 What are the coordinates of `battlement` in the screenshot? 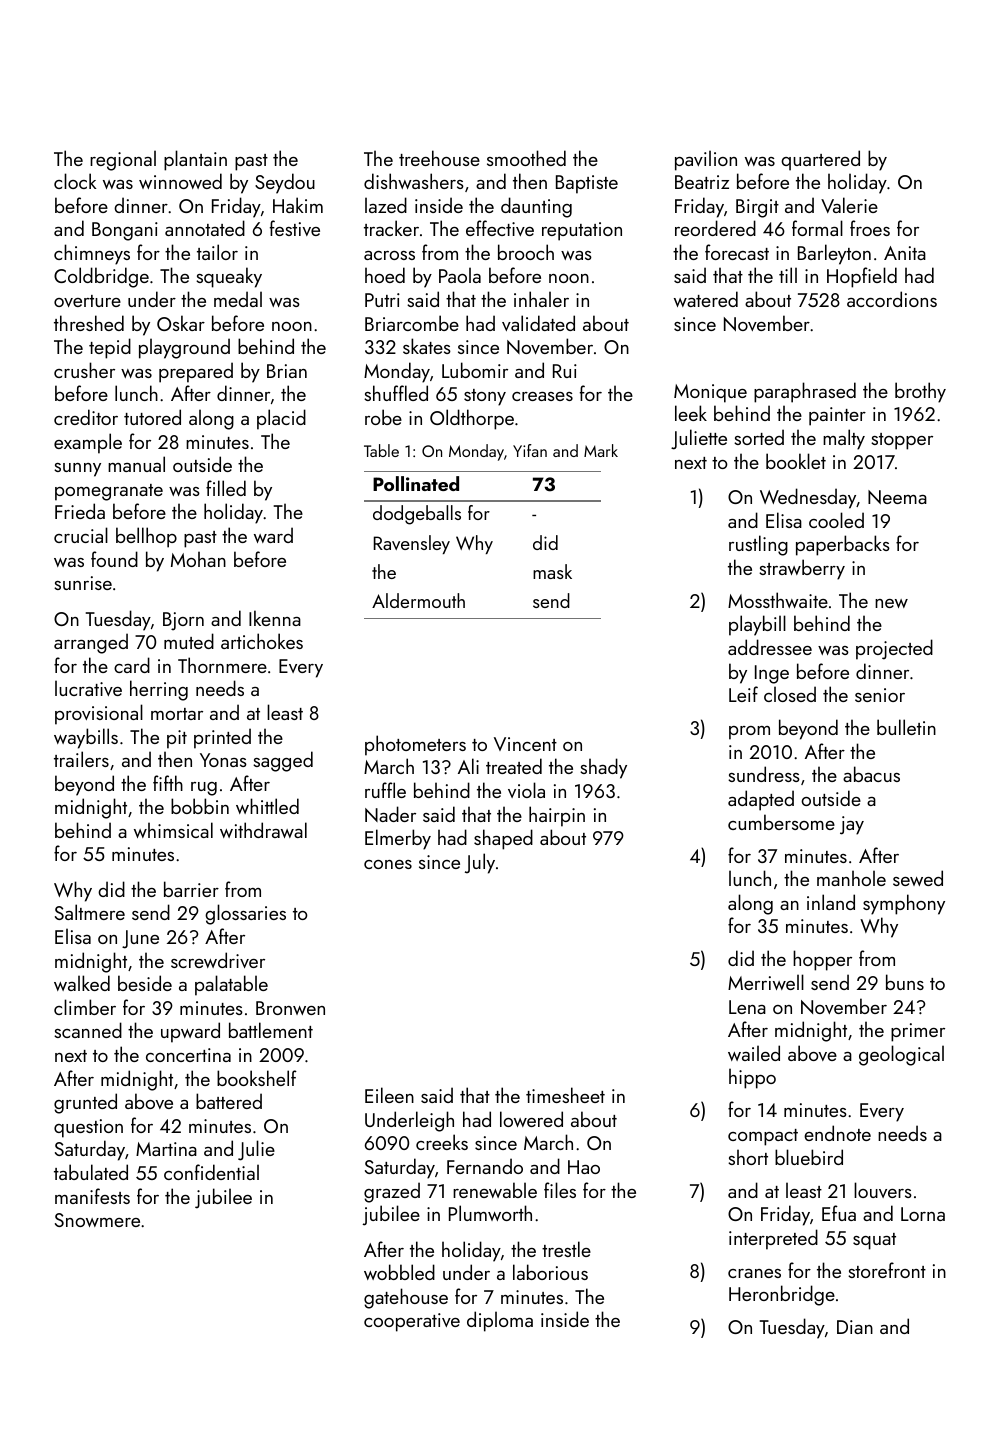 It's located at (271, 1030).
